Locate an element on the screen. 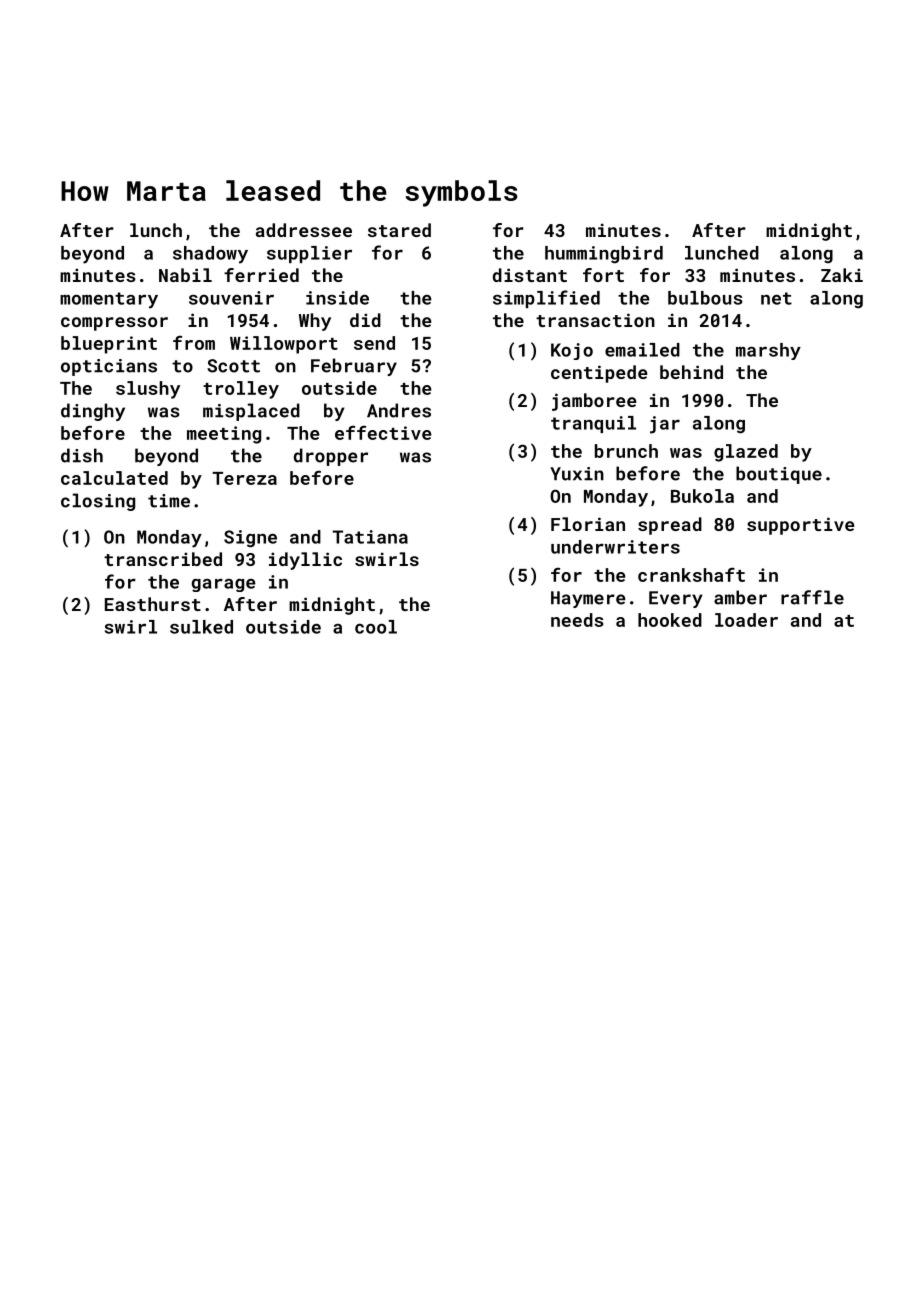  February is located at coordinates (354, 367).
